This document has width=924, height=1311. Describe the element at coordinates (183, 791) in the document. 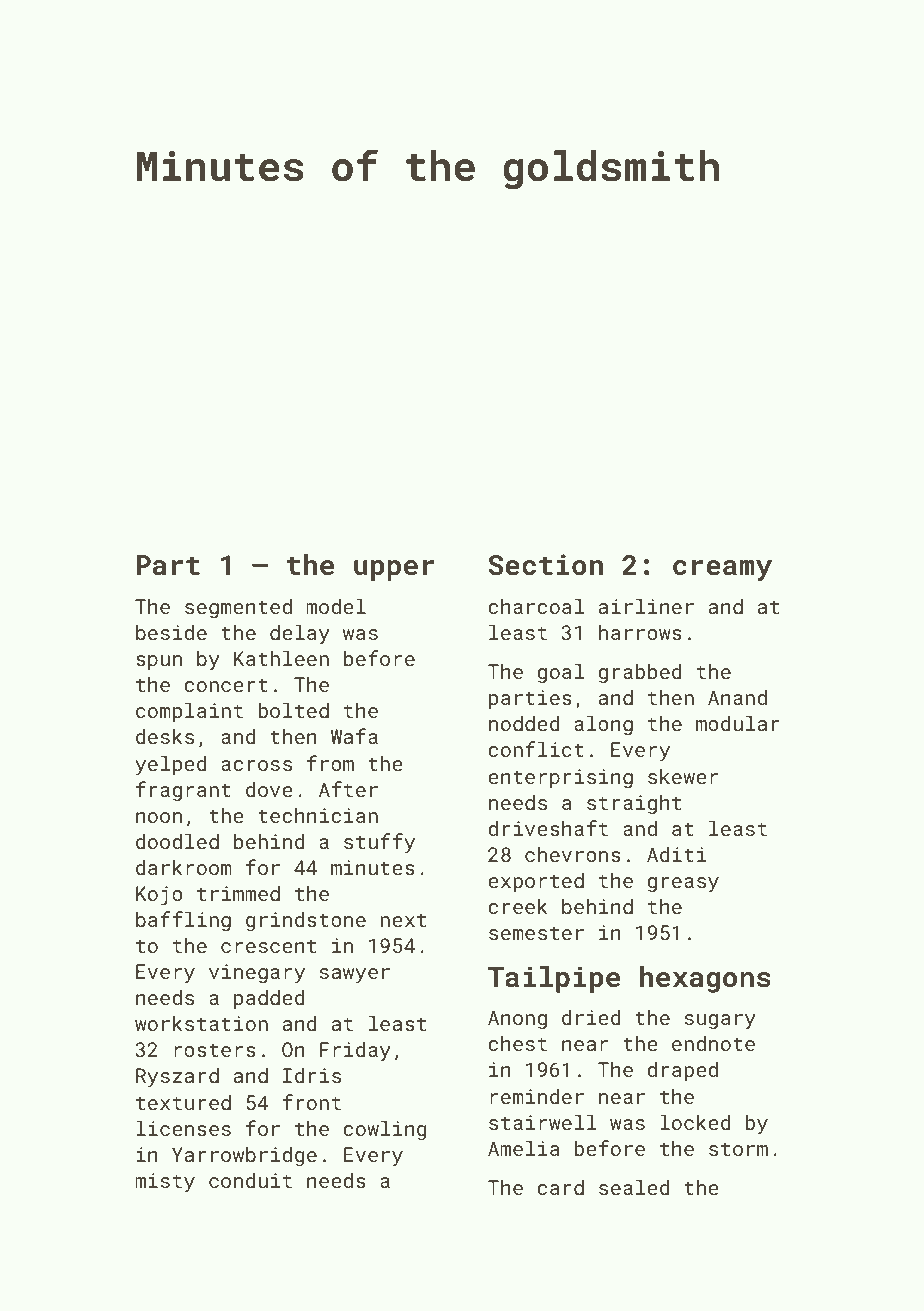

I see `fragrant` at that location.
